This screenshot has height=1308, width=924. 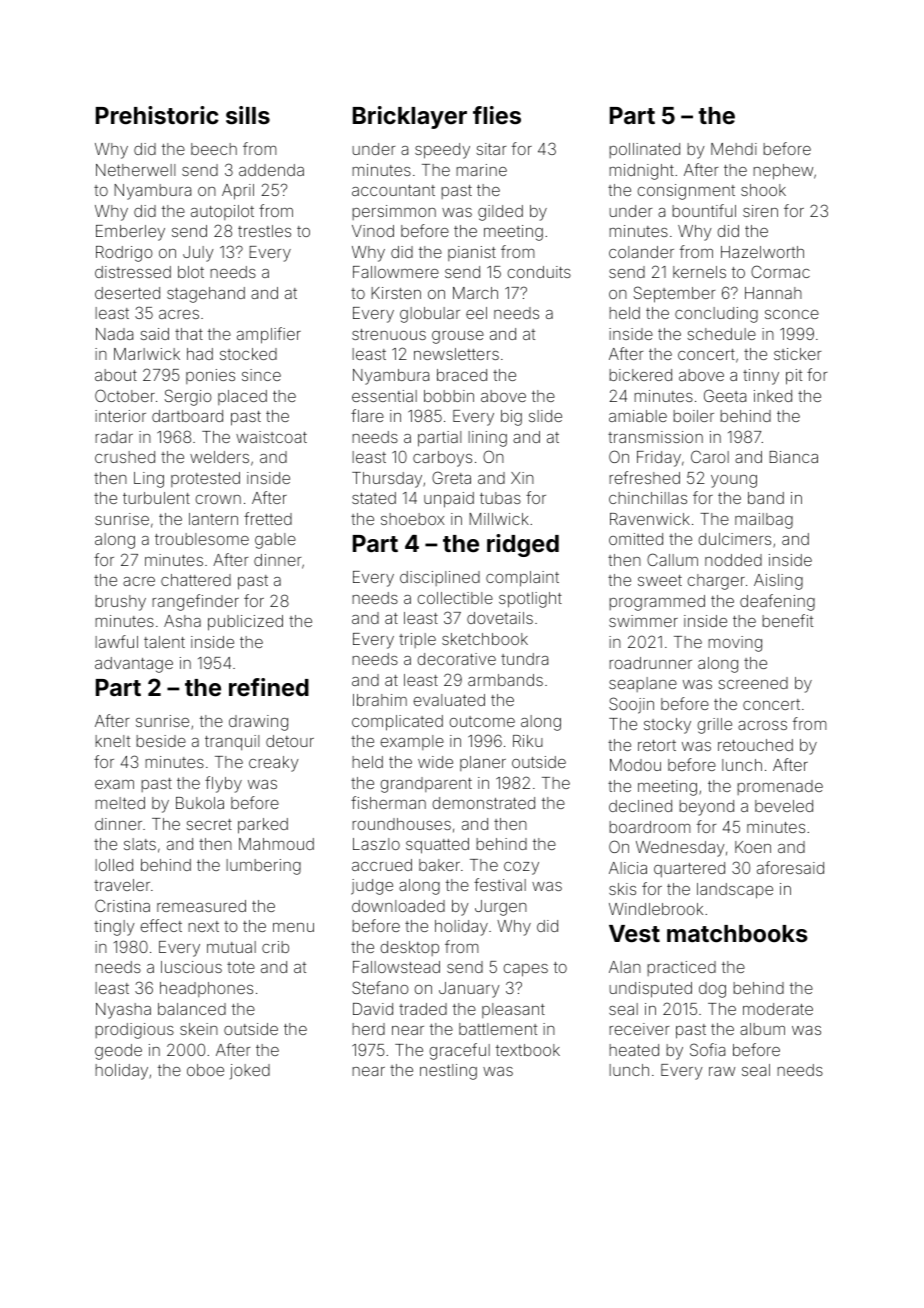 What do you see at coordinates (426, 785) in the screenshot?
I see `grandparent` at bounding box center [426, 785].
